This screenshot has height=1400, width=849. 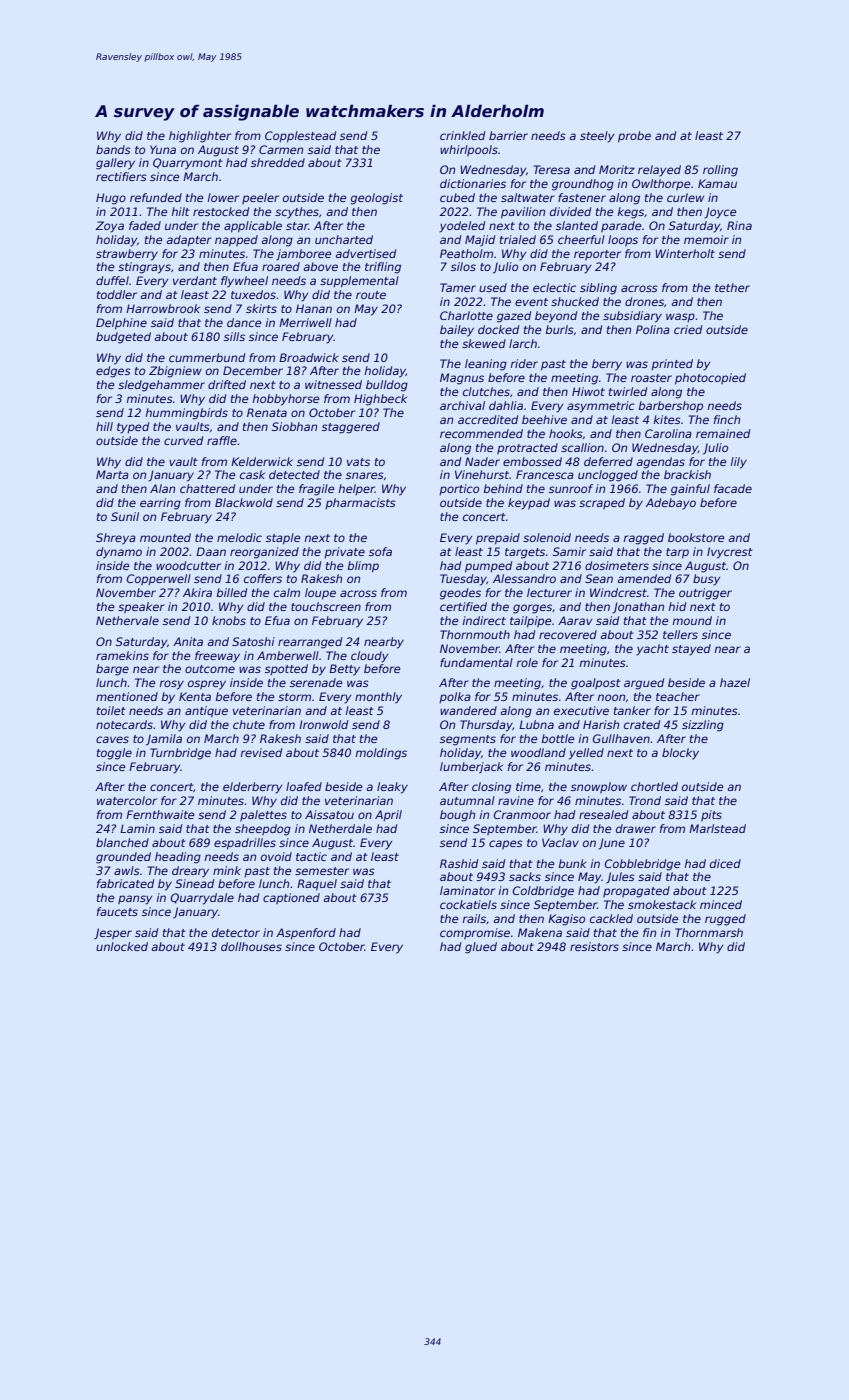 What do you see at coordinates (200, 137) in the screenshot?
I see `highlighter` at bounding box center [200, 137].
